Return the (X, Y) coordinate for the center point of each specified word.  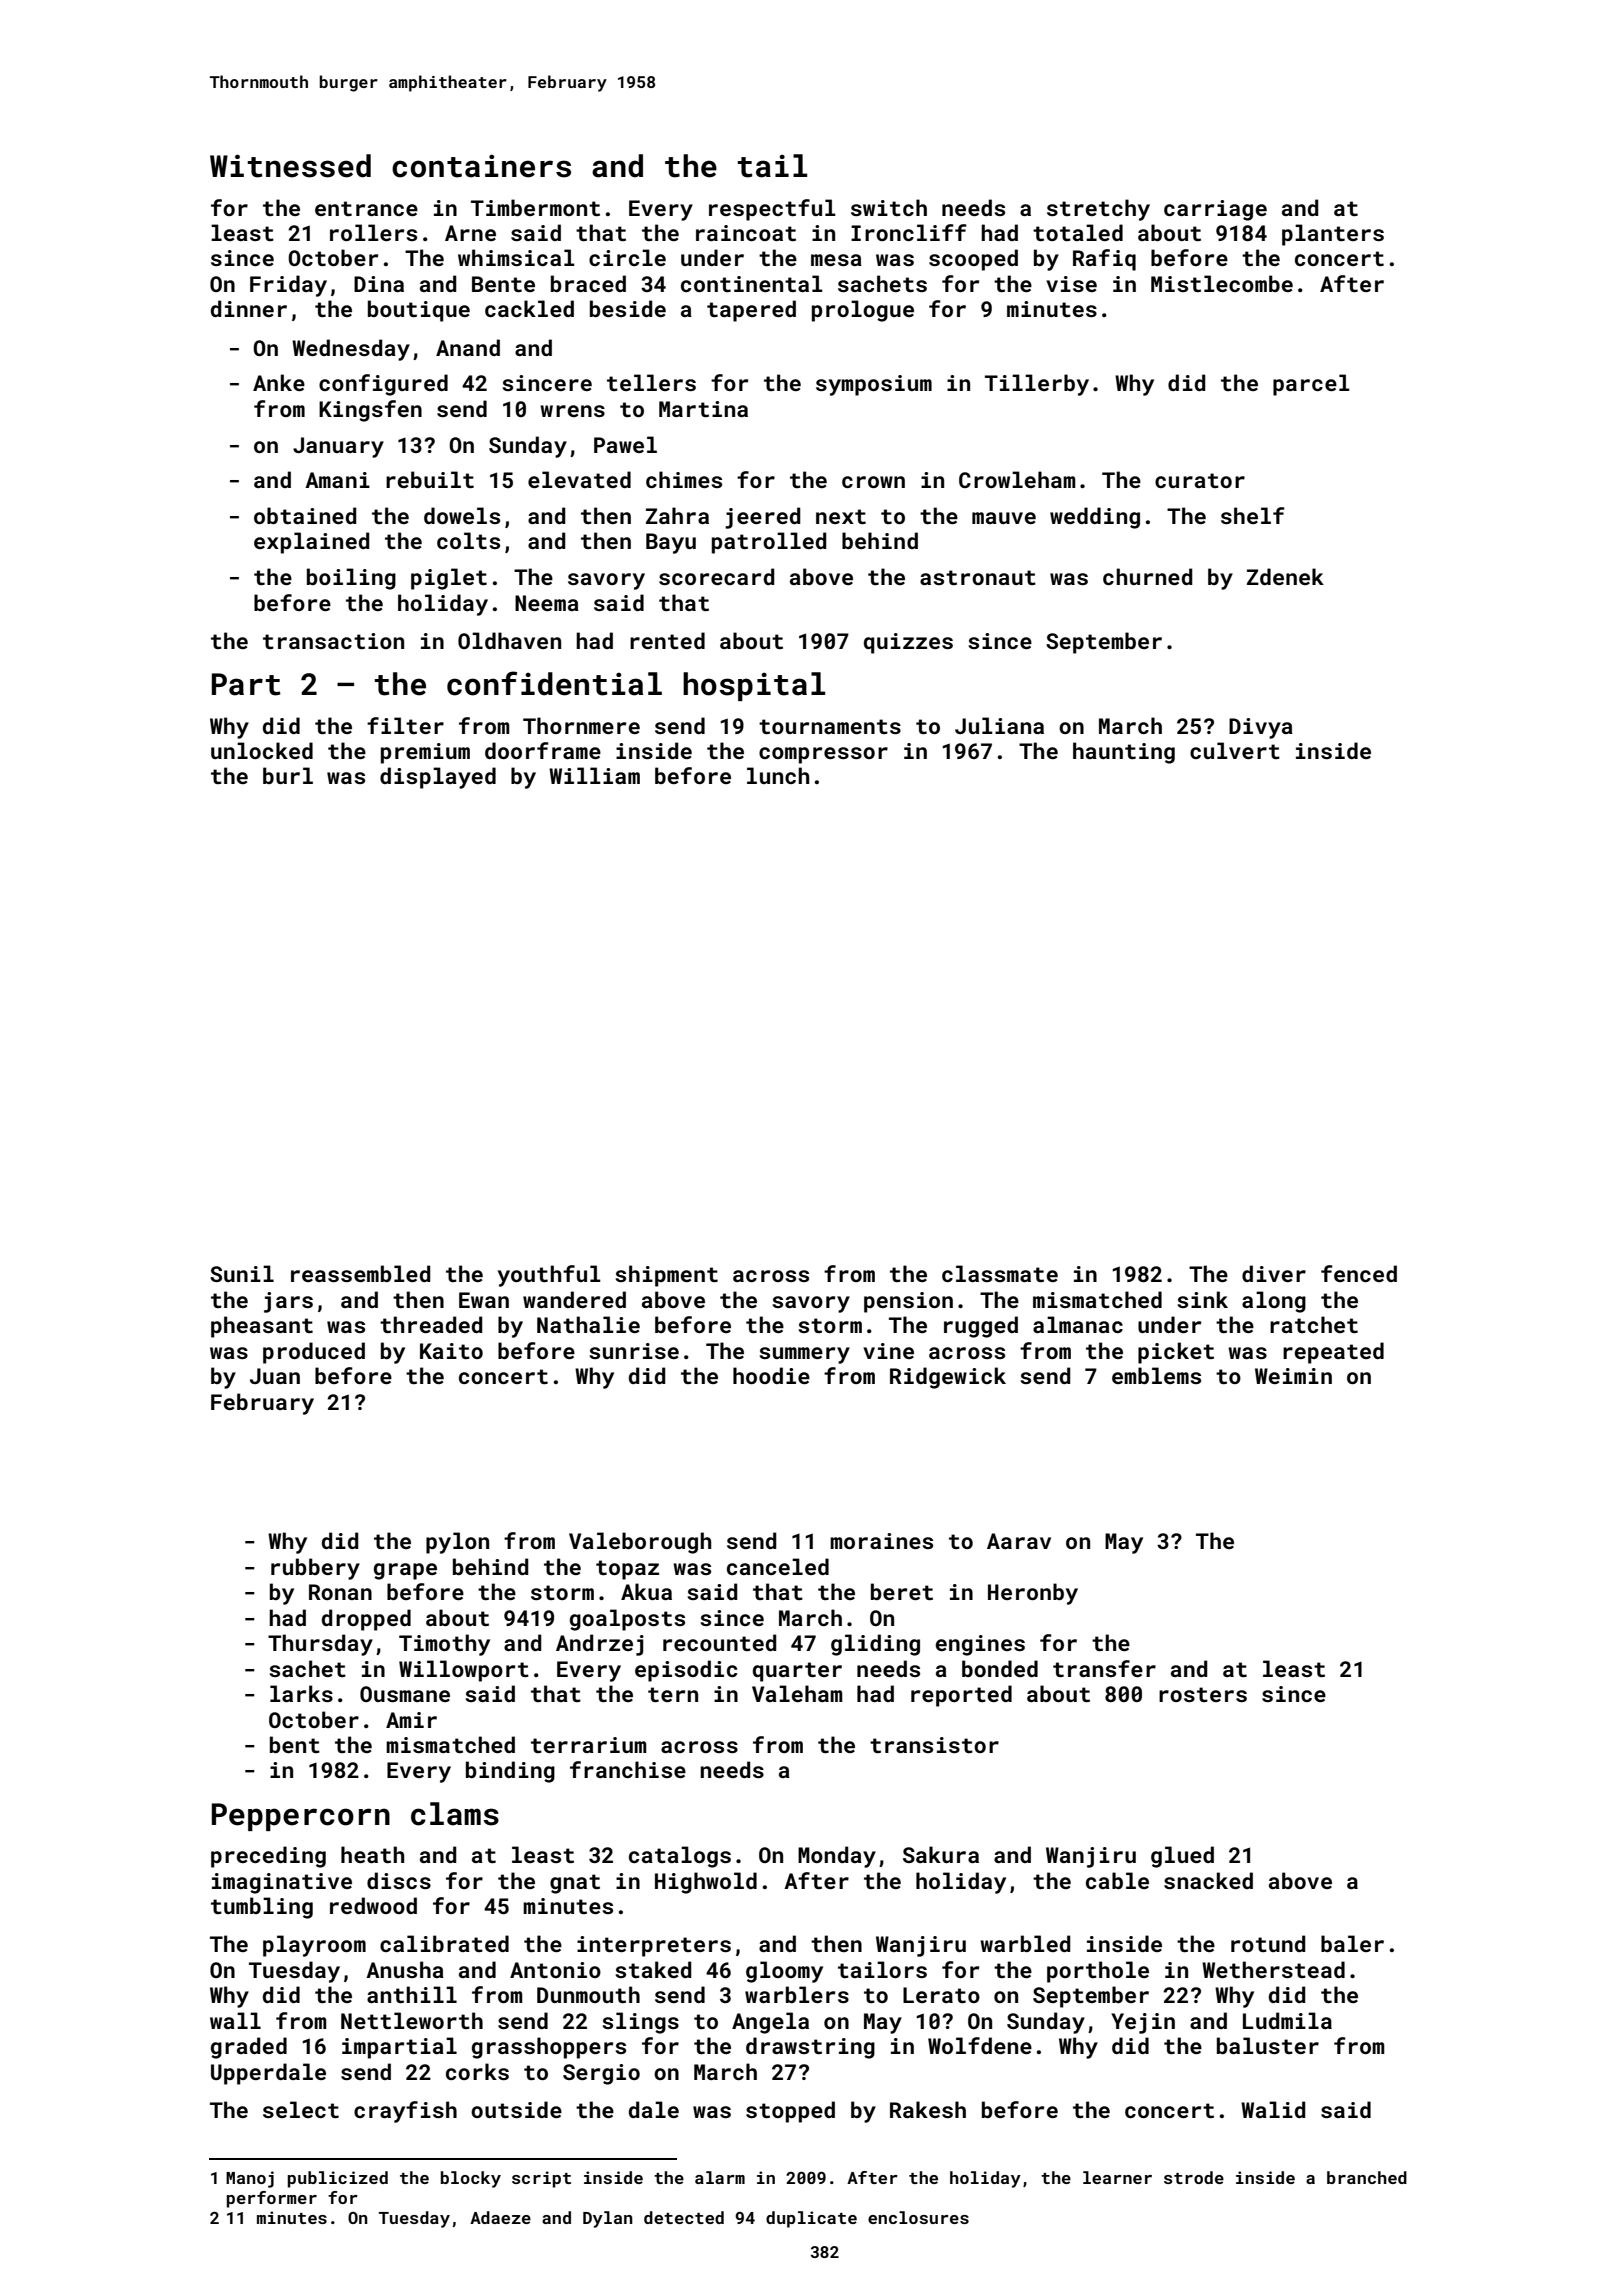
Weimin (1293, 1376)
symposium (874, 385)
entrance (366, 208)
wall (235, 2020)
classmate (1000, 1273)
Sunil (242, 1273)
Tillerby (1037, 385)
